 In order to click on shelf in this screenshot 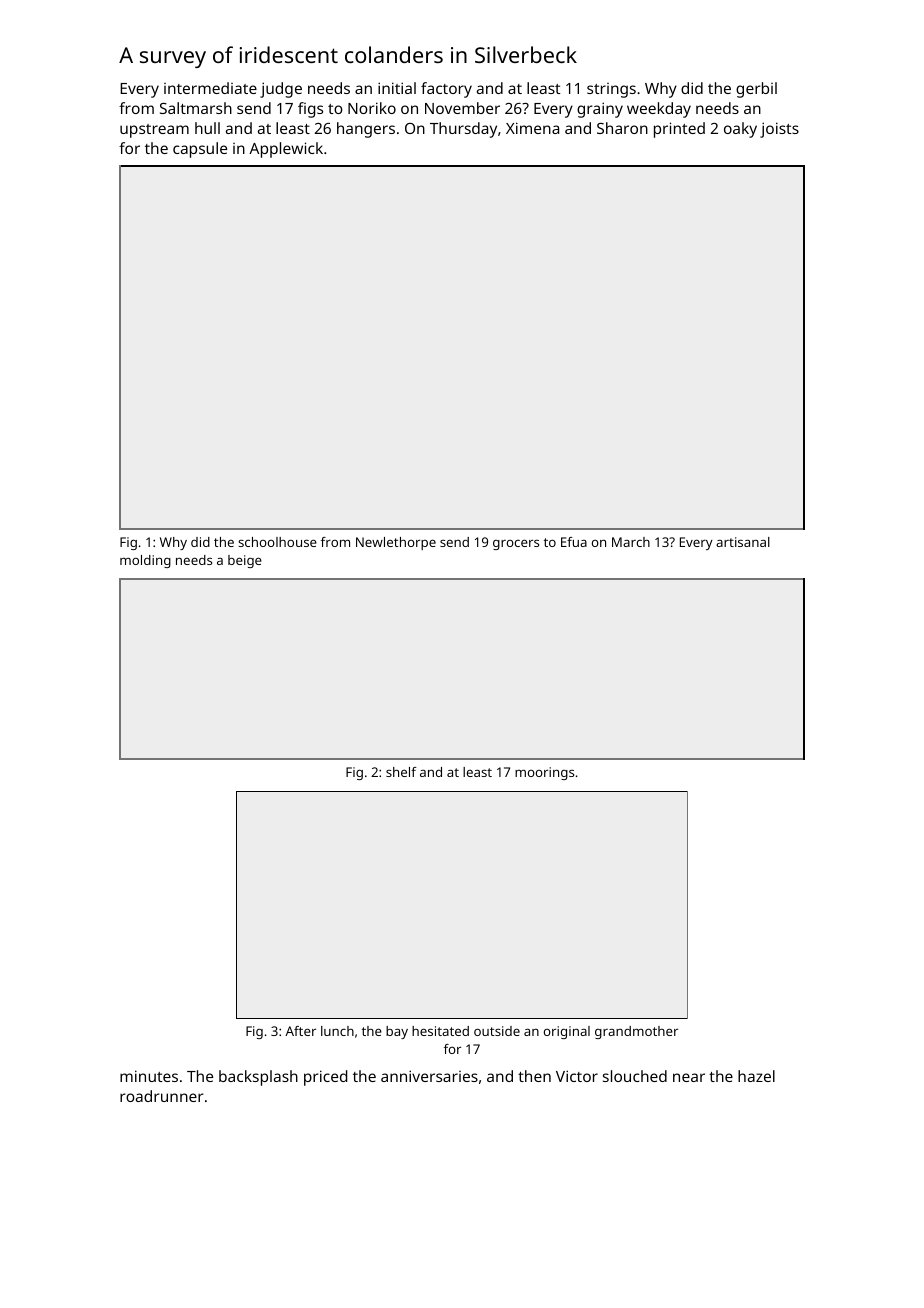, I will do `click(401, 772)`.
